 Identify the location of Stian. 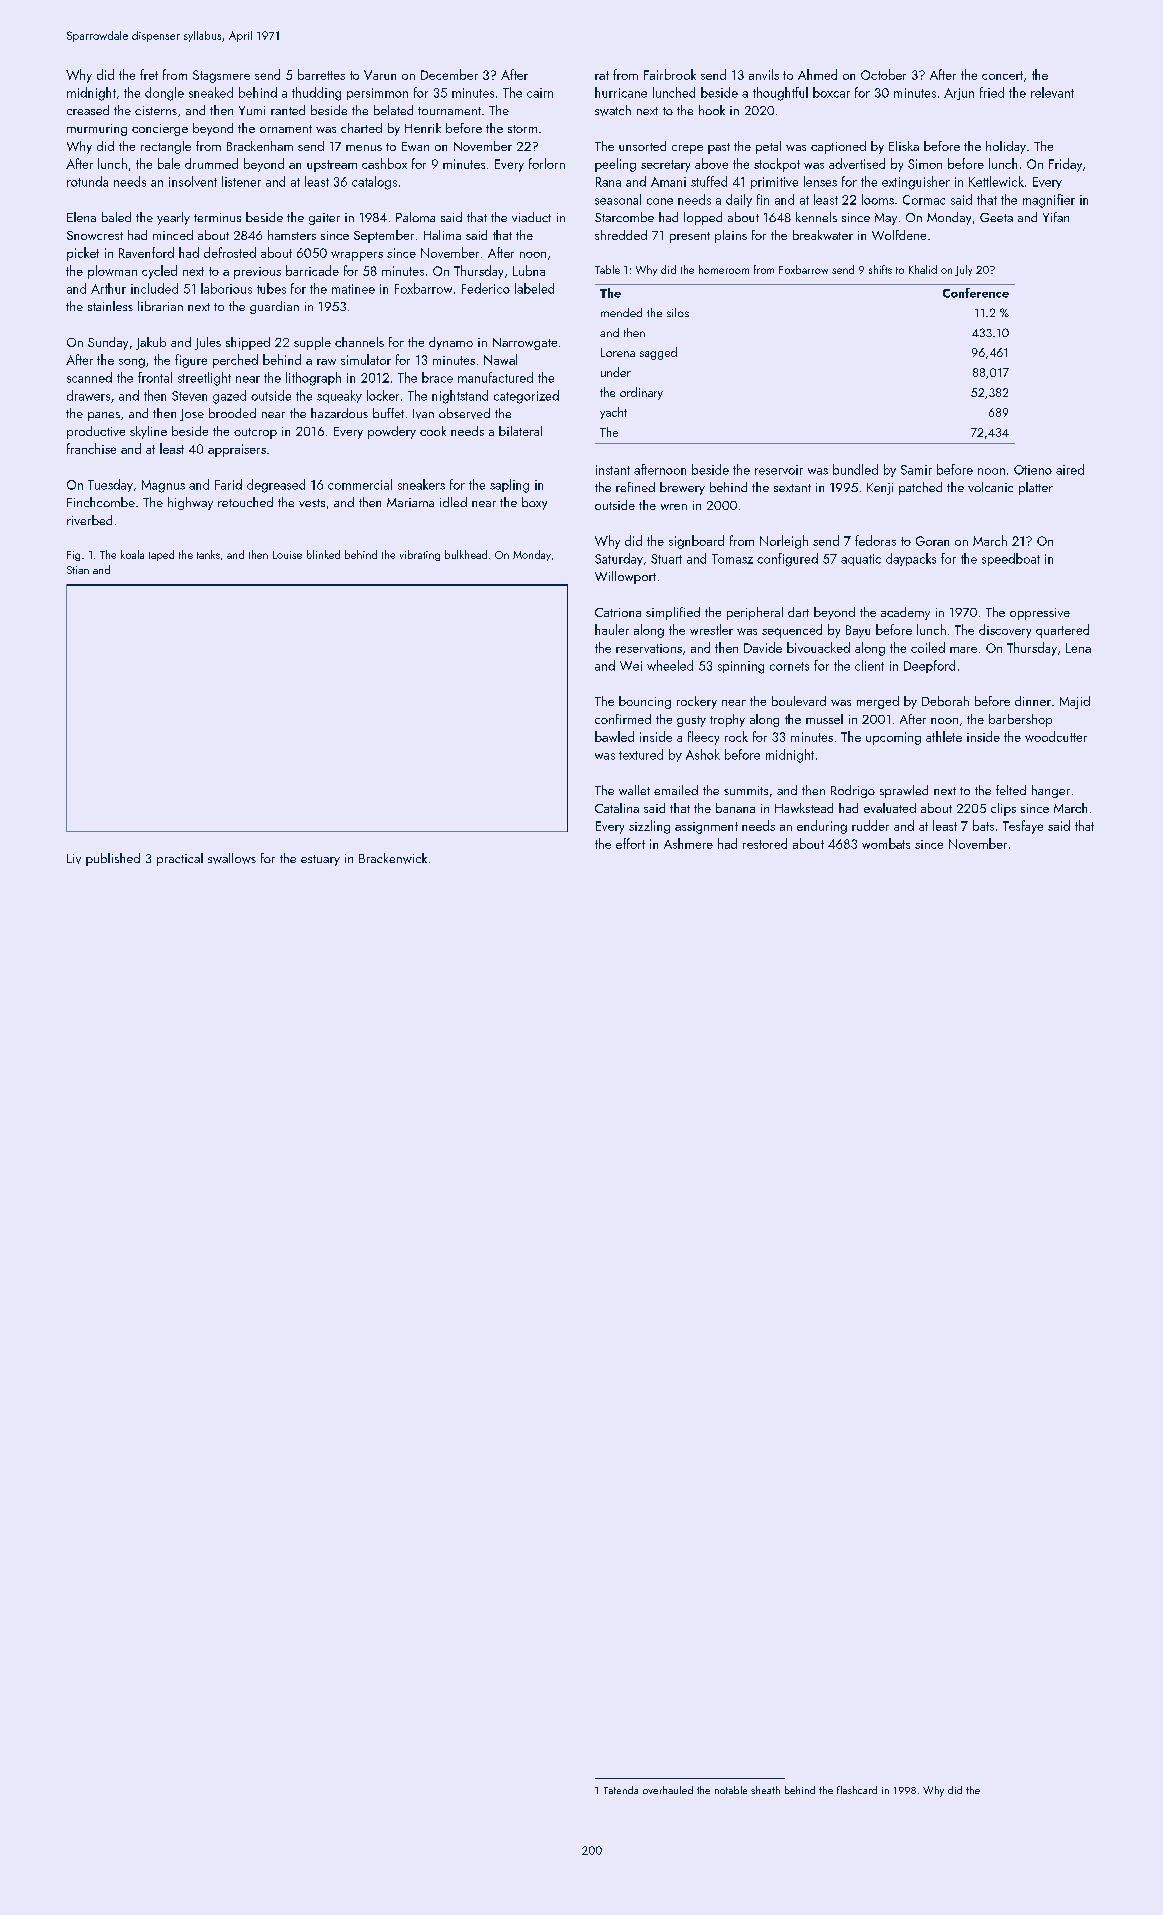
(78, 570).
